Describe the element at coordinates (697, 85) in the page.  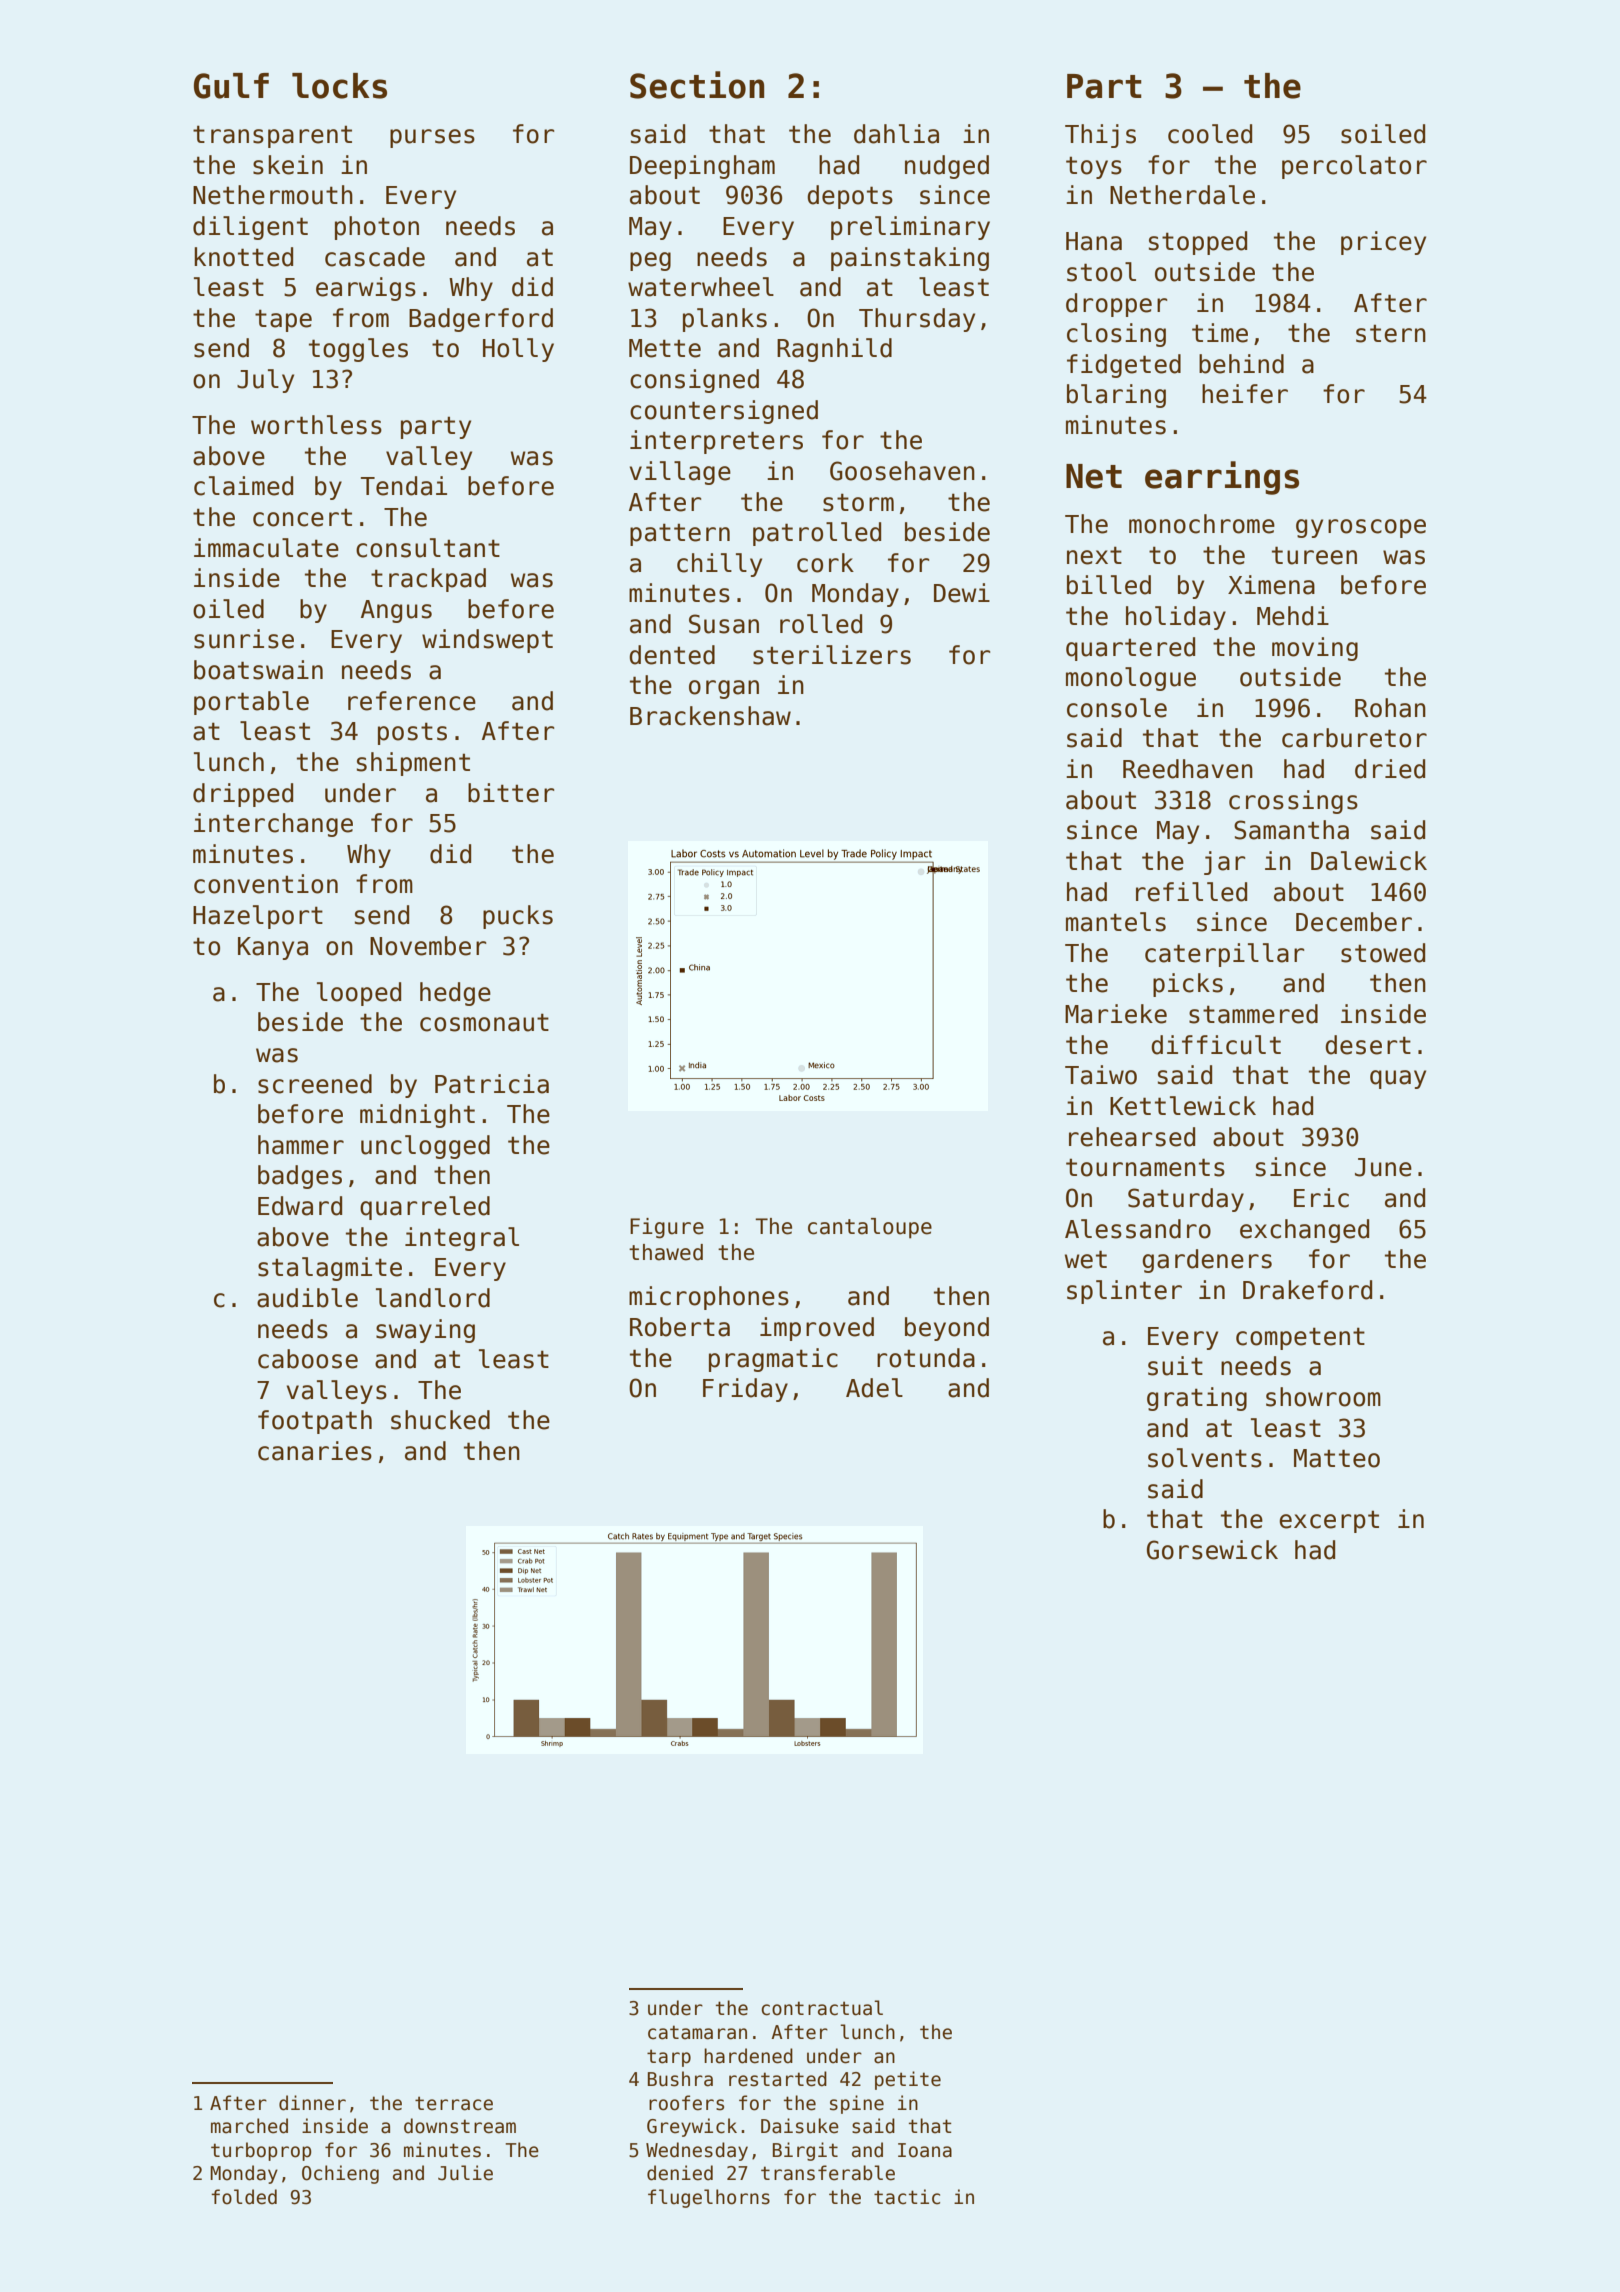
I see `Section` at that location.
